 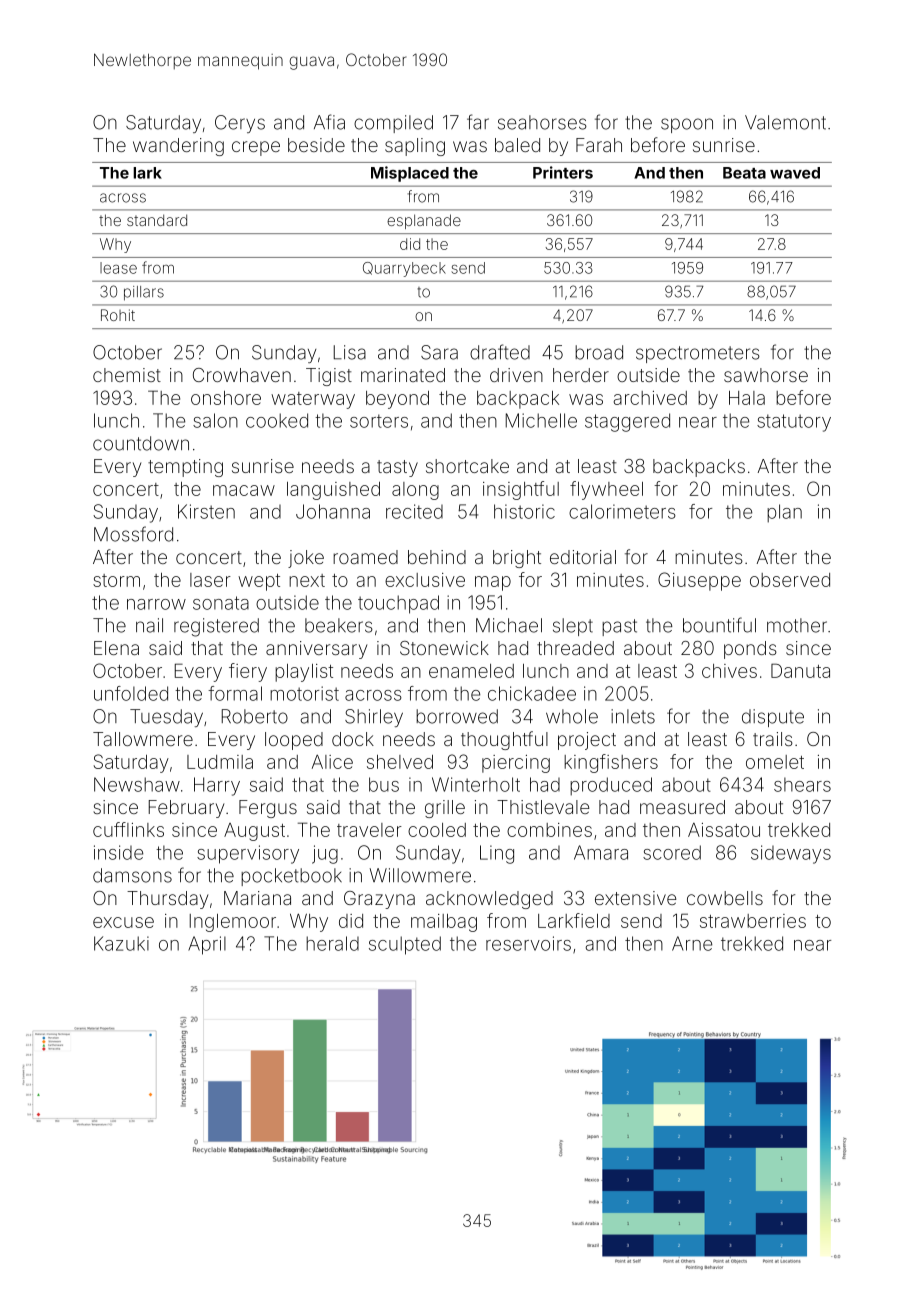 What do you see at coordinates (420, 875) in the screenshot?
I see `Willowmere` at bounding box center [420, 875].
